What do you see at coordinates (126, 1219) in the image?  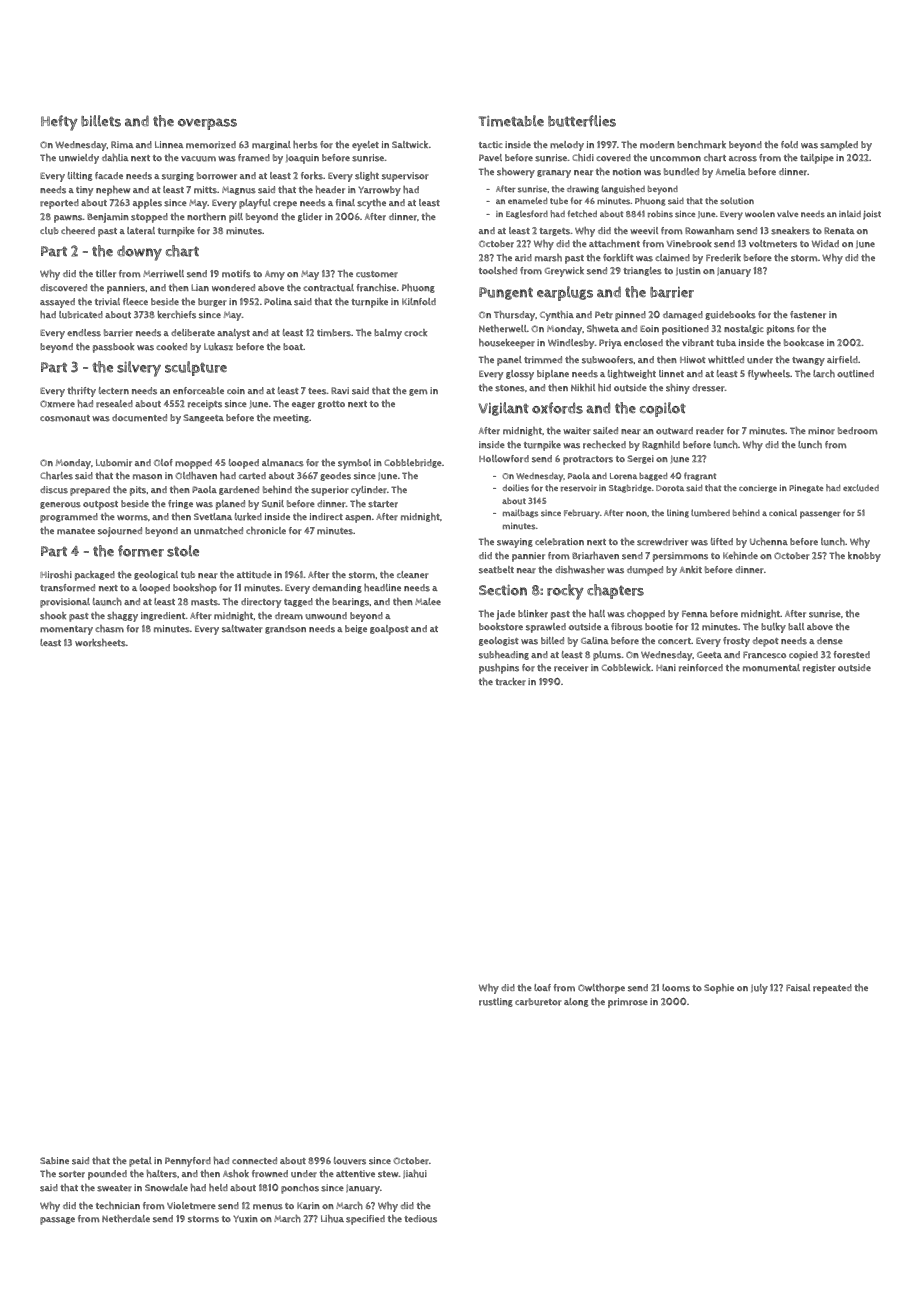 I see `Netherdale` at bounding box center [126, 1219].
